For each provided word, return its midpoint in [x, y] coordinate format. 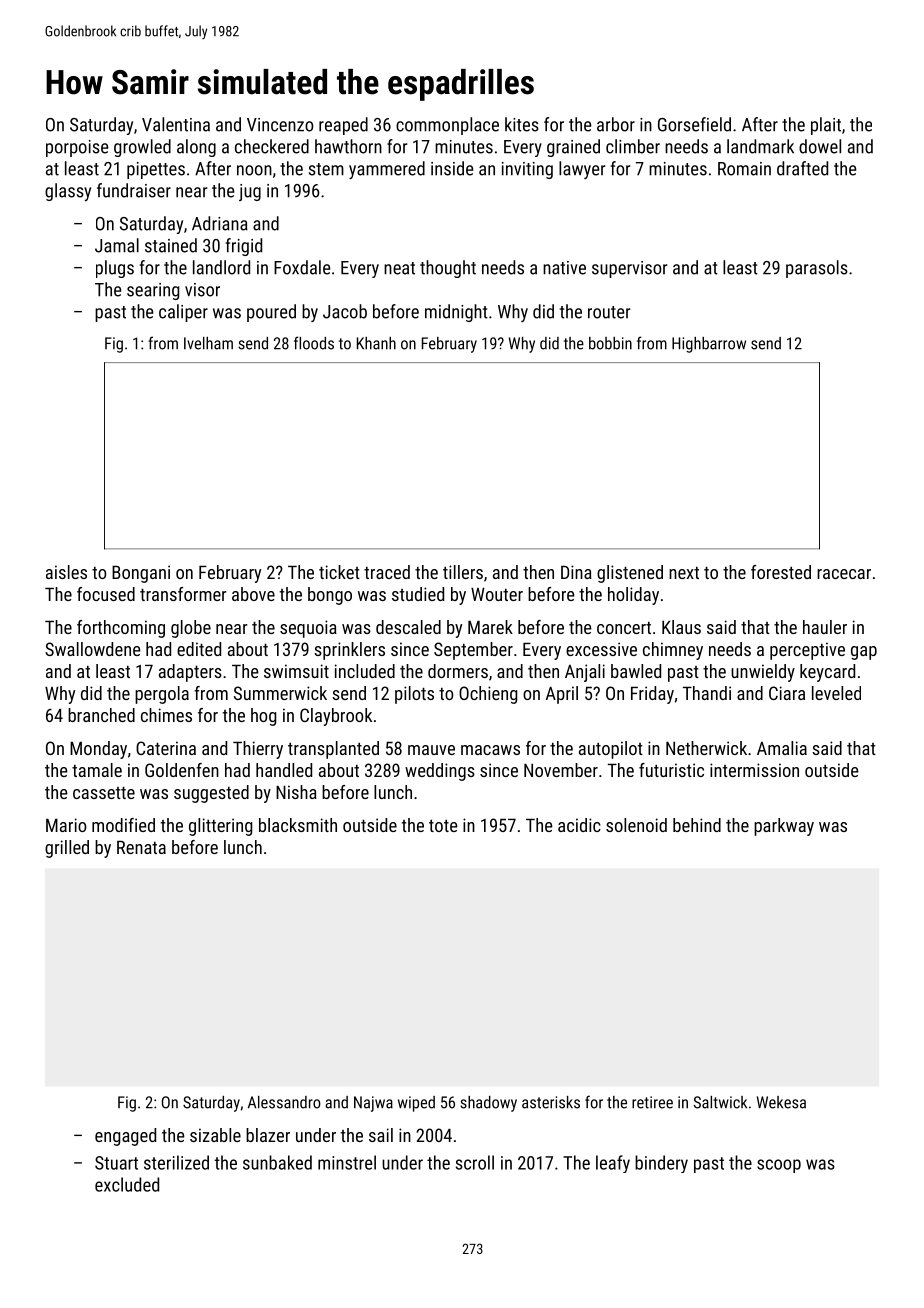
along [196, 148]
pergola [162, 695]
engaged [125, 1137]
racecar [844, 574]
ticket [339, 572]
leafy [613, 1164]
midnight [456, 313]
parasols [817, 269]
